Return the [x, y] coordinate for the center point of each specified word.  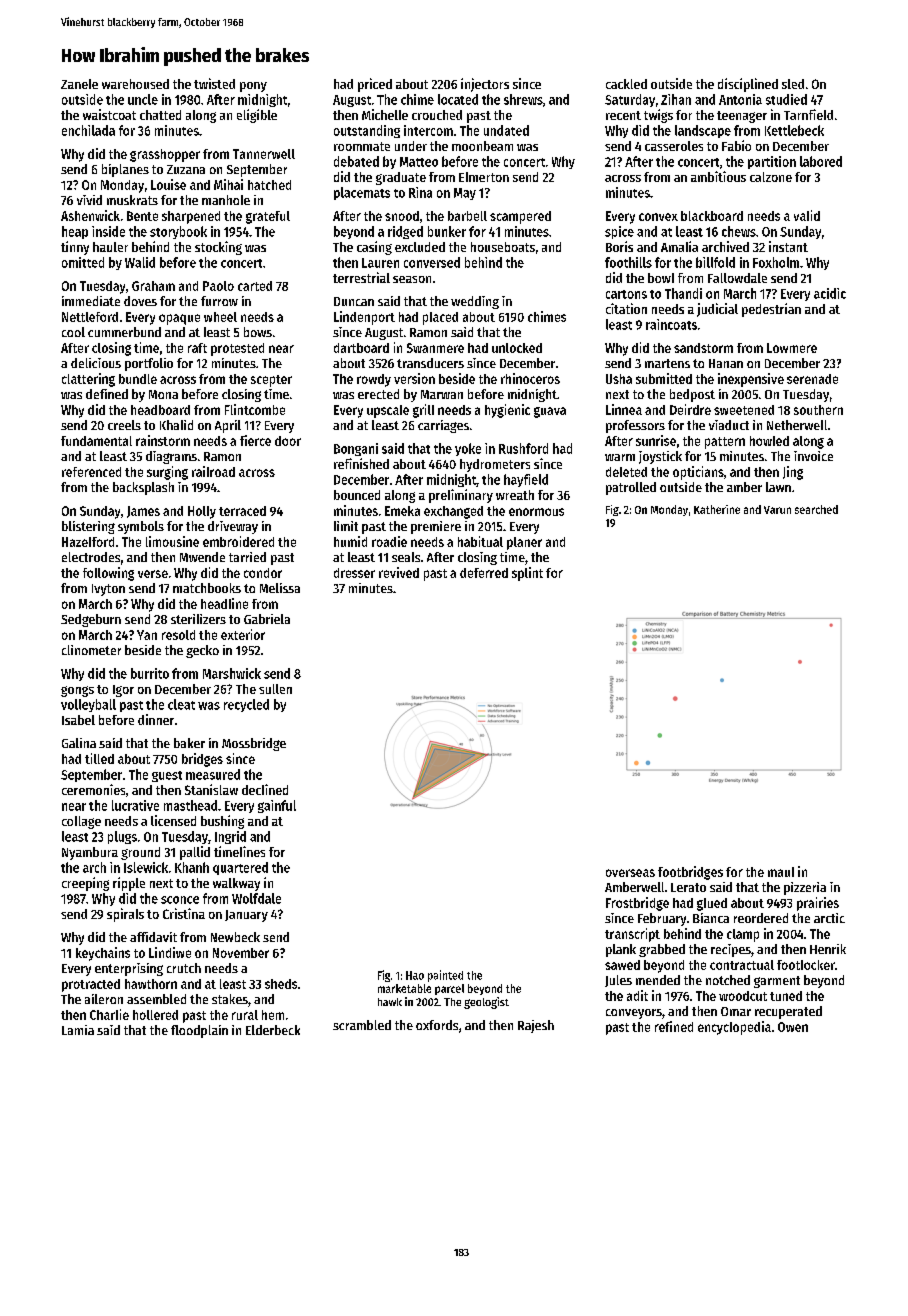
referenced [91, 472]
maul [781, 872]
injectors [485, 85]
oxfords [437, 1025]
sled [793, 84]
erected [378, 394]
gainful [277, 806]
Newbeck [235, 937]
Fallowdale [737, 278]
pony [253, 87]
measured [213, 774]
